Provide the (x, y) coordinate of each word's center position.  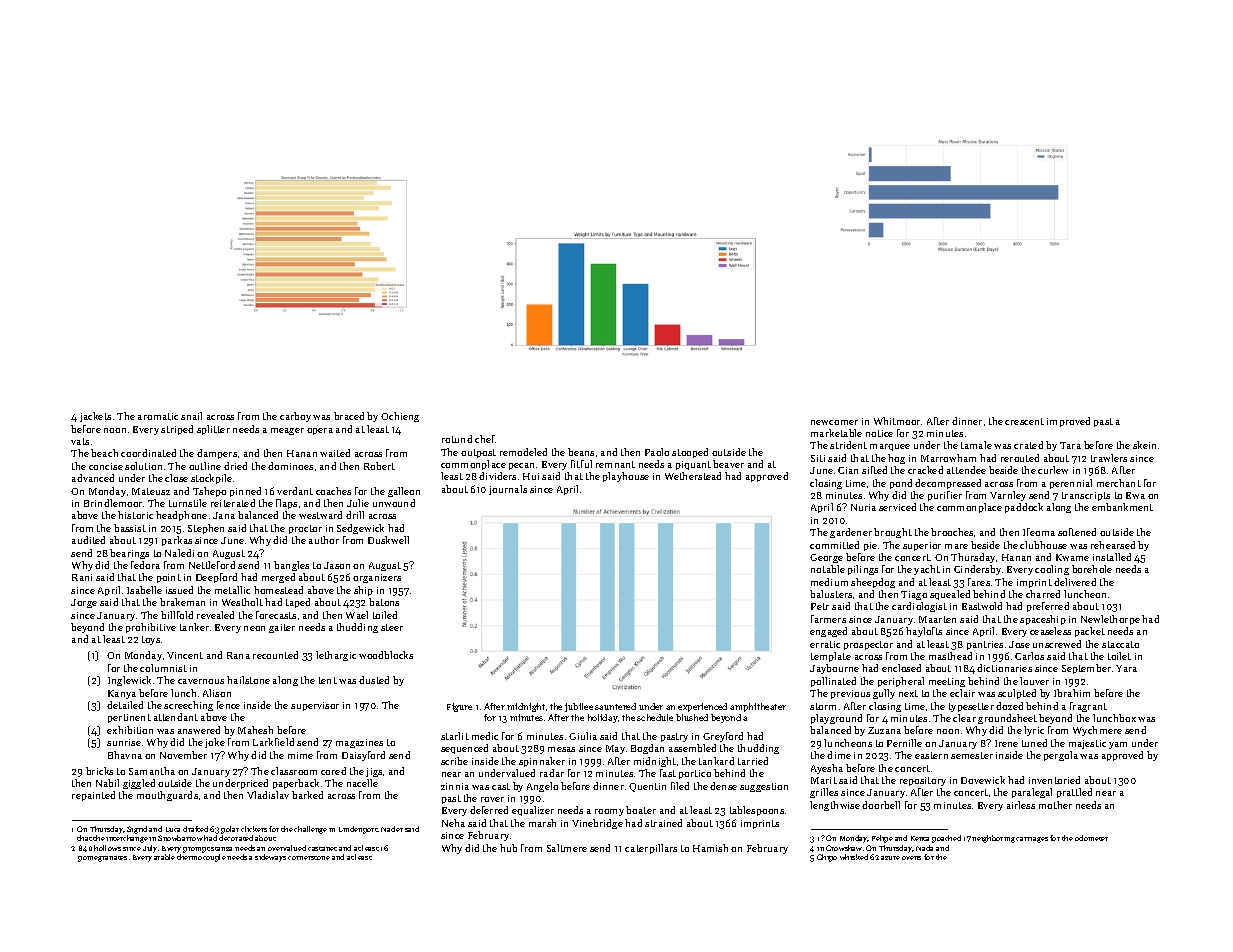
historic (135, 515)
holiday (603, 718)
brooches (952, 532)
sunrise (124, 742)
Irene (1006, 743)
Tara (1070, 445)
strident (848, 445)
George (826, 558)
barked (307, 795)
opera (320, 431)
